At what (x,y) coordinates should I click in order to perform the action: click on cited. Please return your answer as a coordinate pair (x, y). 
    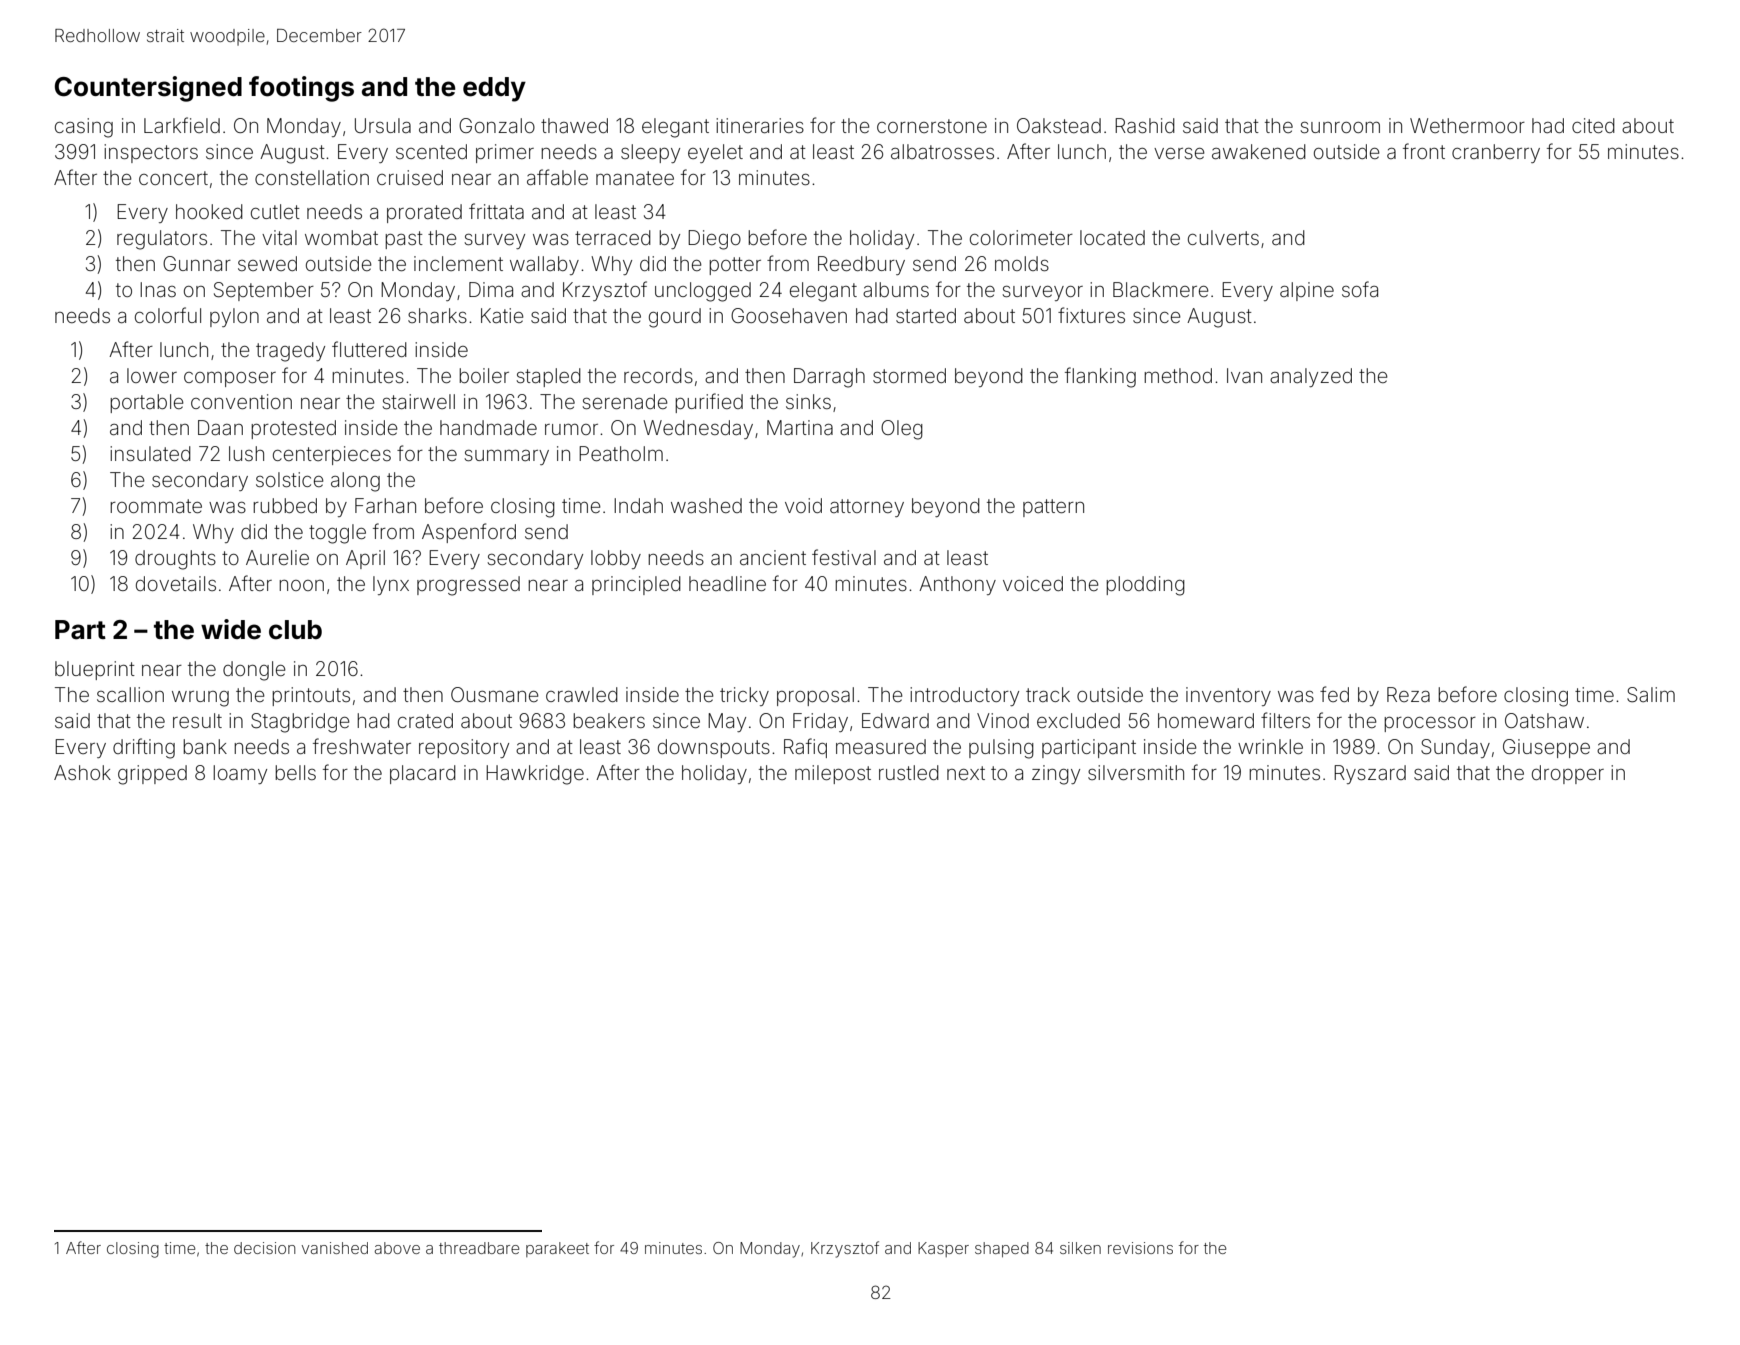
    Looking at the image, I should click on (1593, 125).
